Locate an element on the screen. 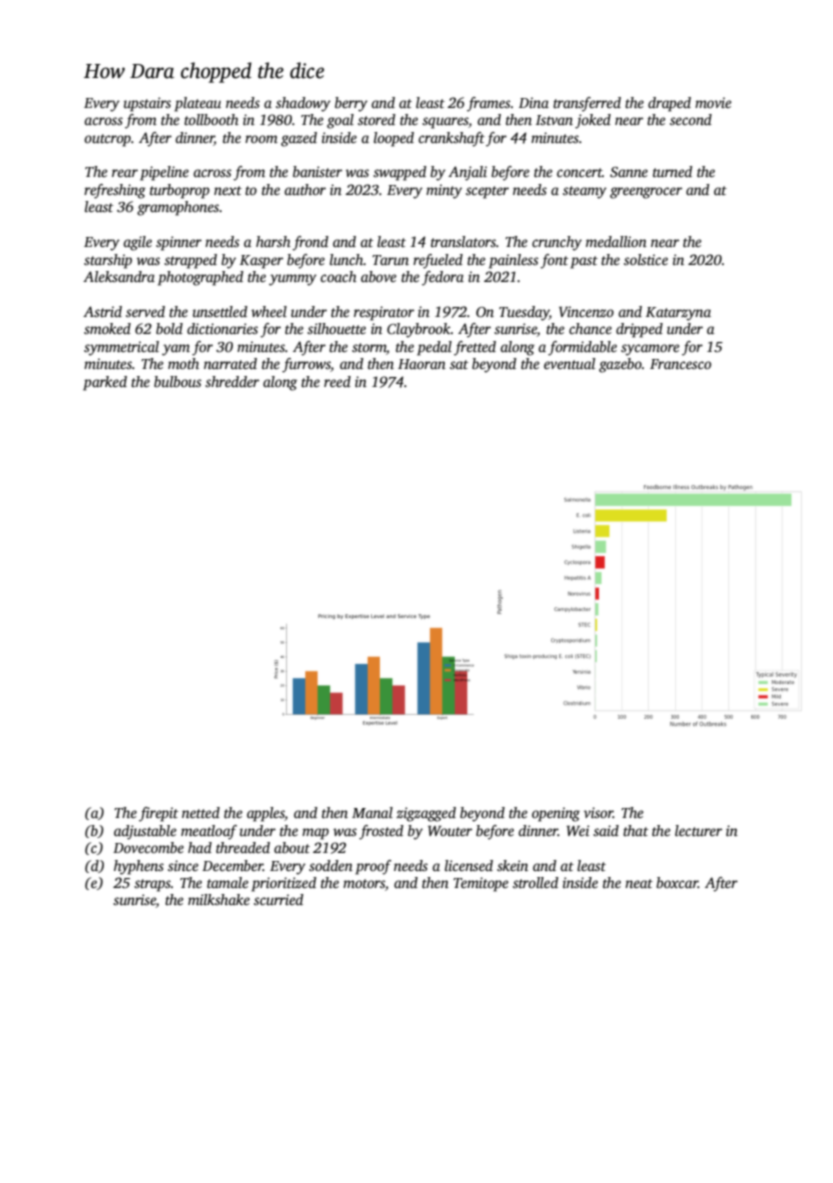 This screenshot has height=1183, width=833. straps is located at coordinates (152, 885).
